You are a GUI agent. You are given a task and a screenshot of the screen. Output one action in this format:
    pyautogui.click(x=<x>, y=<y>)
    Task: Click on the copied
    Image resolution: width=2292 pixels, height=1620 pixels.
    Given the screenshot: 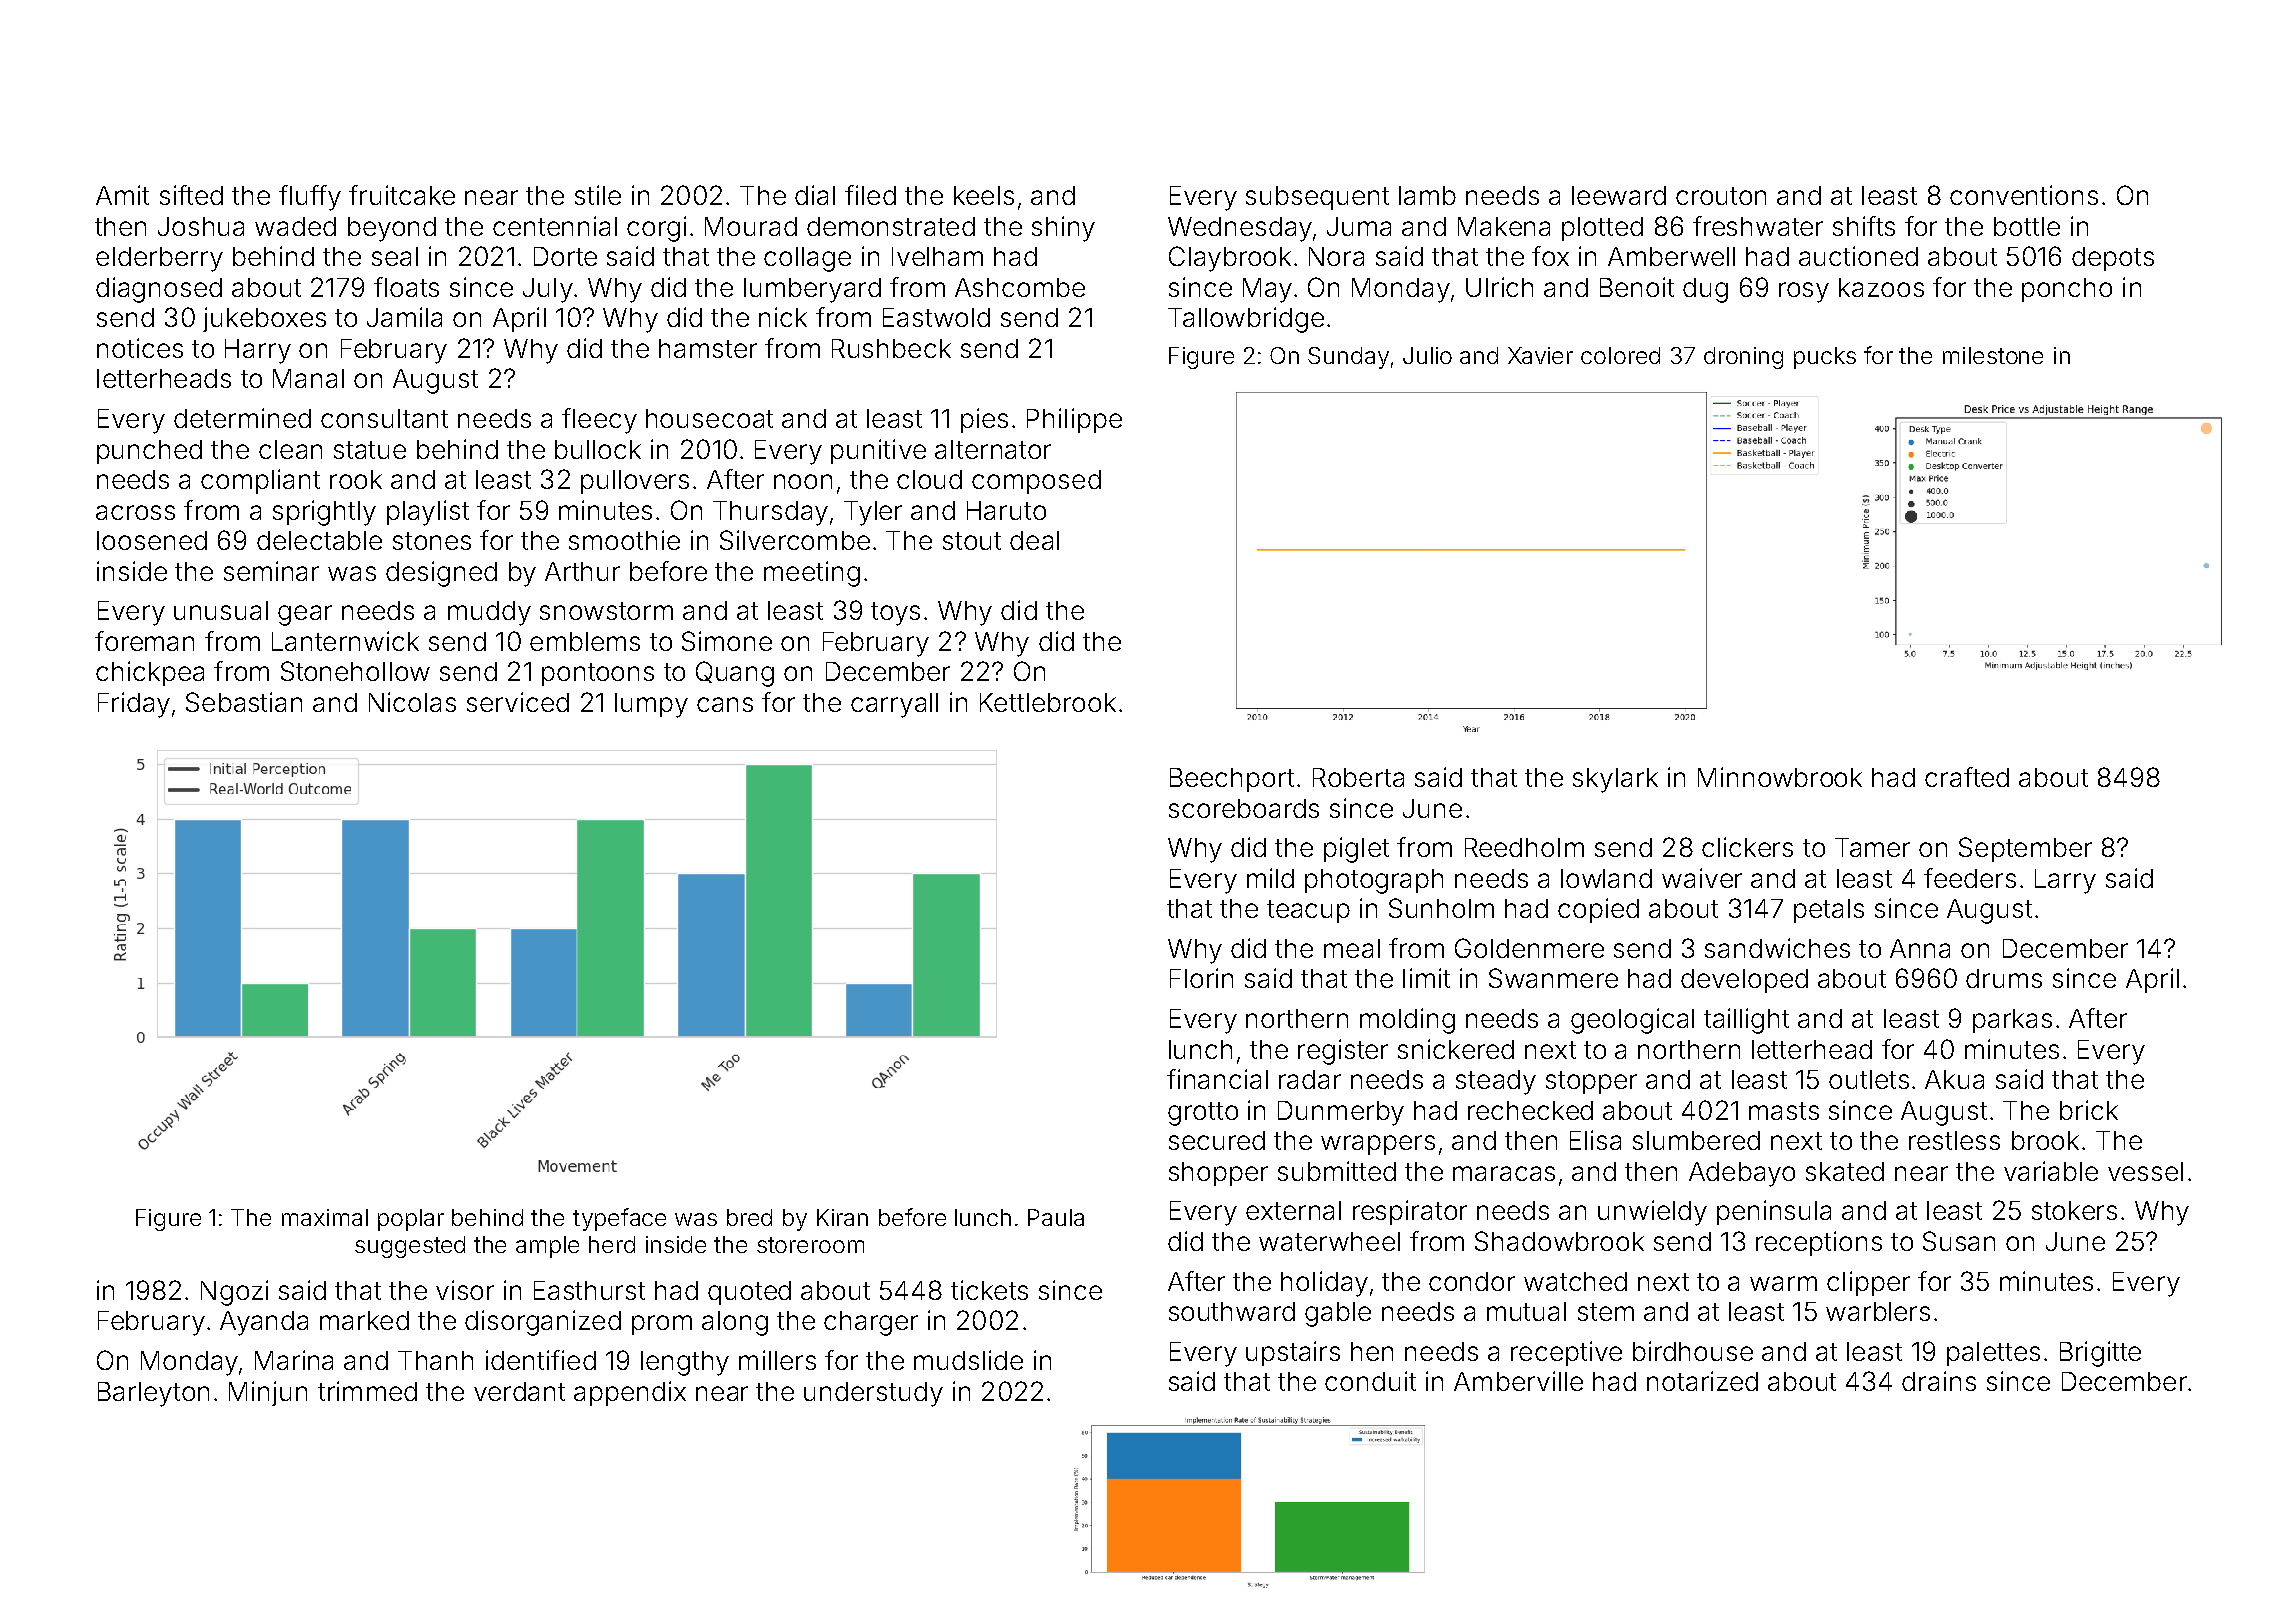 What is the action you would take?
    pyautogui.click(x=1598, y=910)
